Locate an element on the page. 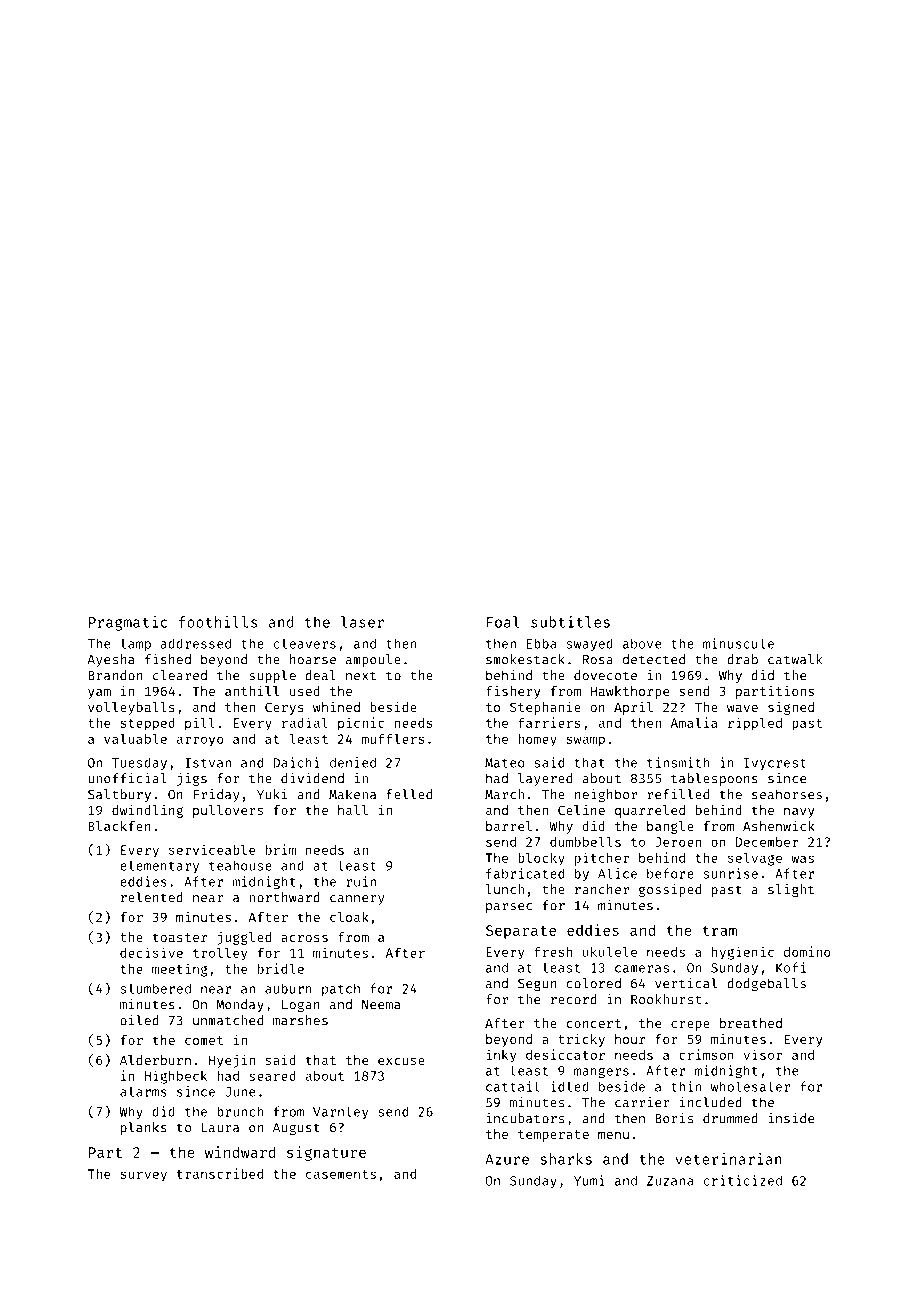  minuscule is located at coordinates (738, 643).
